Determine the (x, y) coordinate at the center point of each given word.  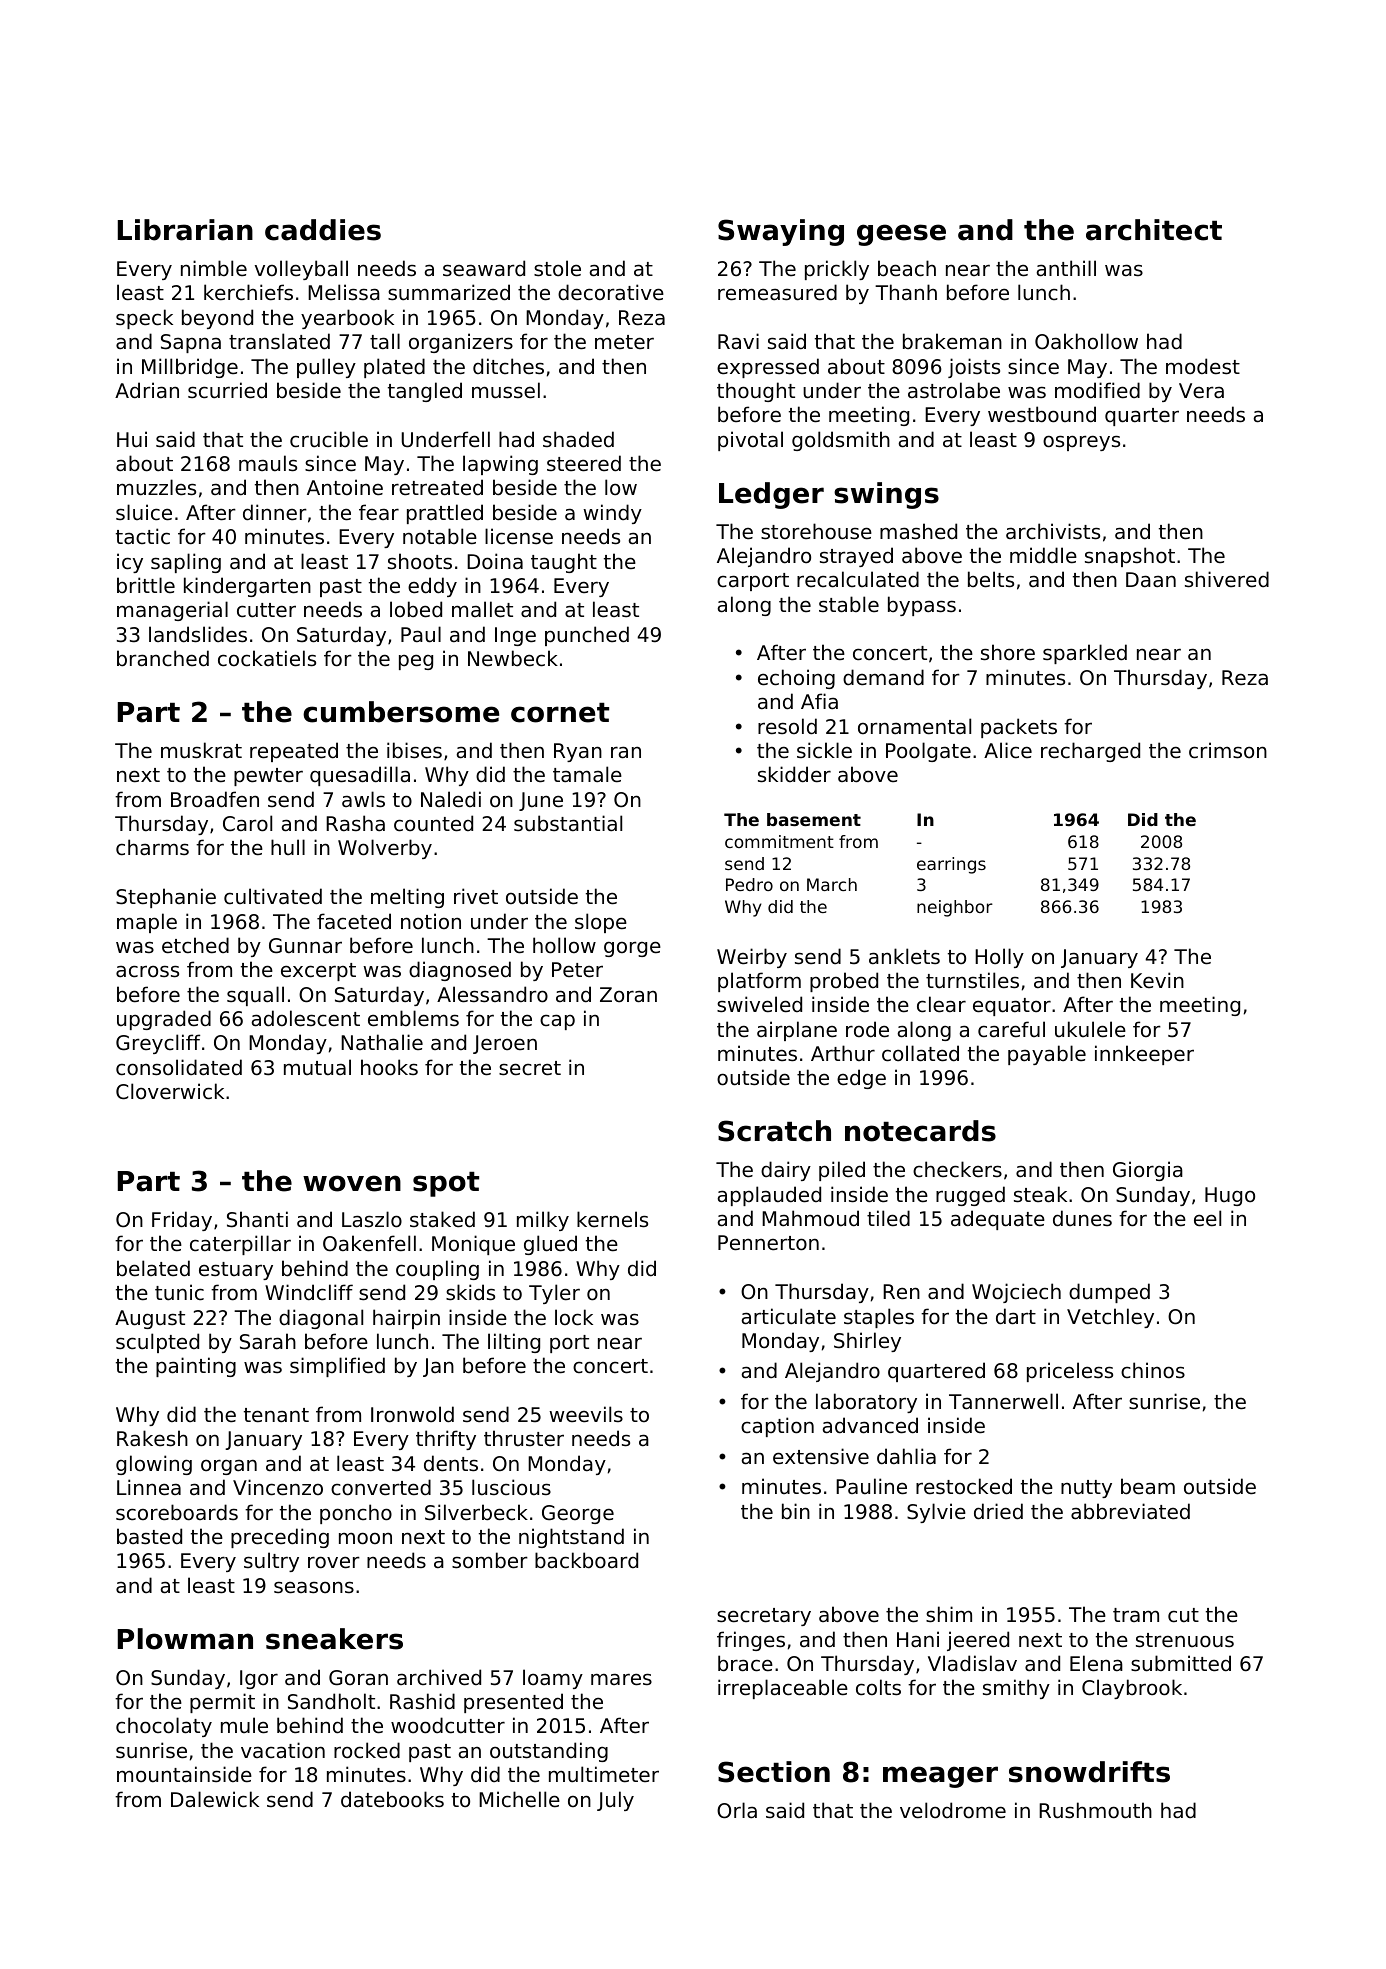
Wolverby (385, 849)
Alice (1008, 750)
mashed (918, 531)
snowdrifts (1089, 1772)
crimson (1228, 750)
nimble (214, 268)
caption (777, 1427)
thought (756, 392)
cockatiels (267, 658)
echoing (796, 679)
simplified (337, 1367)
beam (1148, 1486)
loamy (553, 1679)
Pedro (749, 884)
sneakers (334, 1639)
